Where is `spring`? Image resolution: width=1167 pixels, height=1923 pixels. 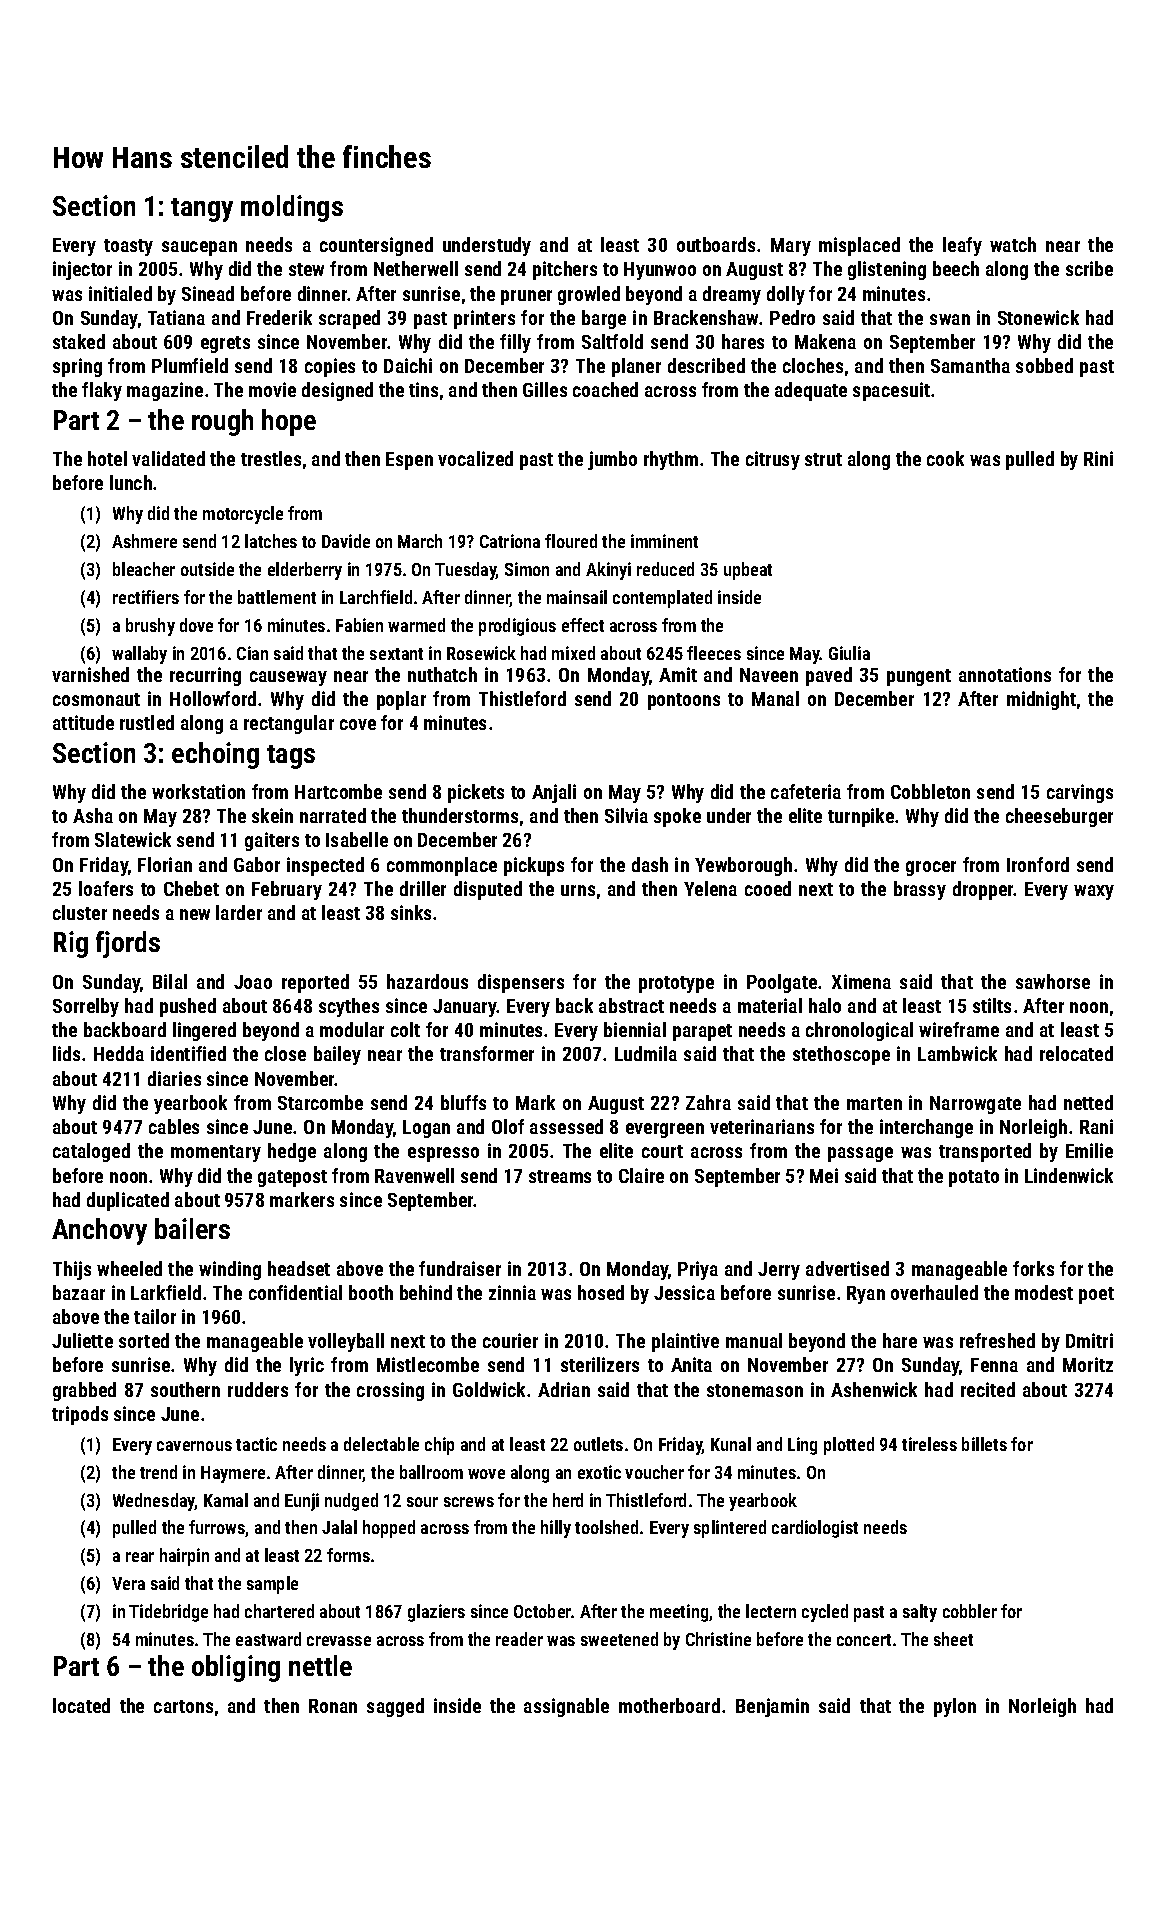
spring is located at coordinates (77, 367).
